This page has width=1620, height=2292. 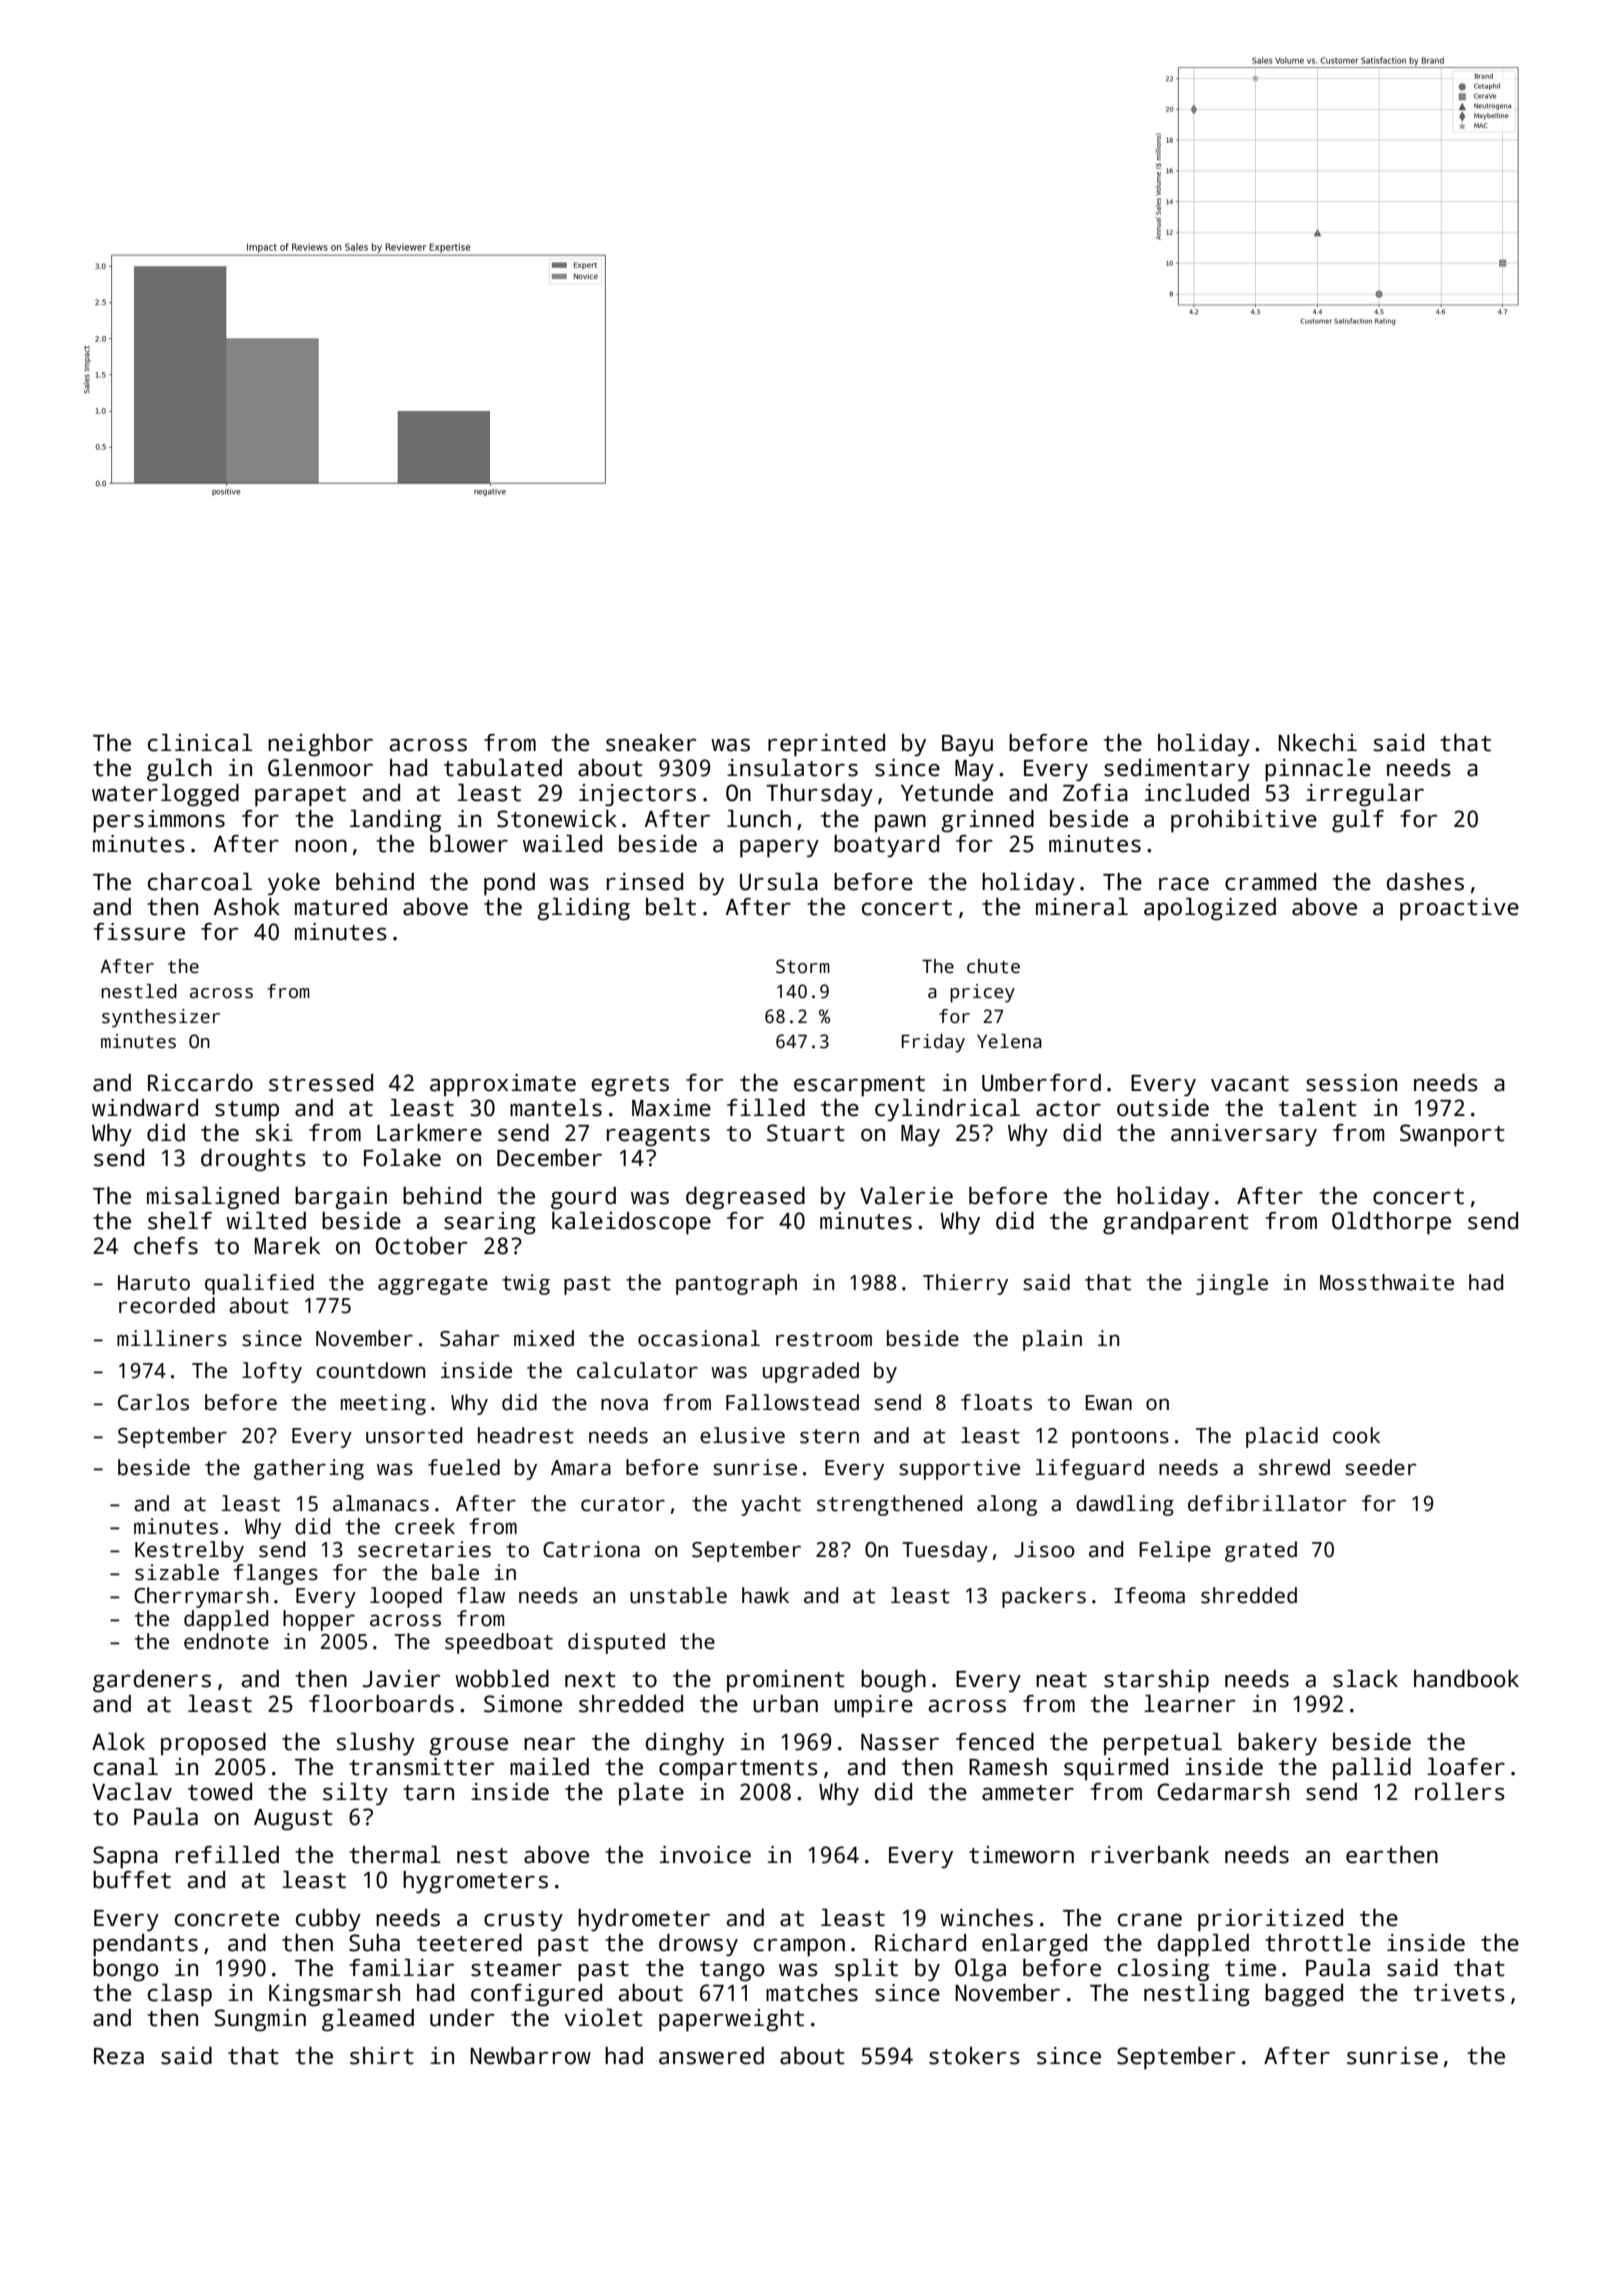 What do you see at coordinates (1149, 1595) in the page?
I see `Ifeoma` at bounding box center [1149, 1595].
